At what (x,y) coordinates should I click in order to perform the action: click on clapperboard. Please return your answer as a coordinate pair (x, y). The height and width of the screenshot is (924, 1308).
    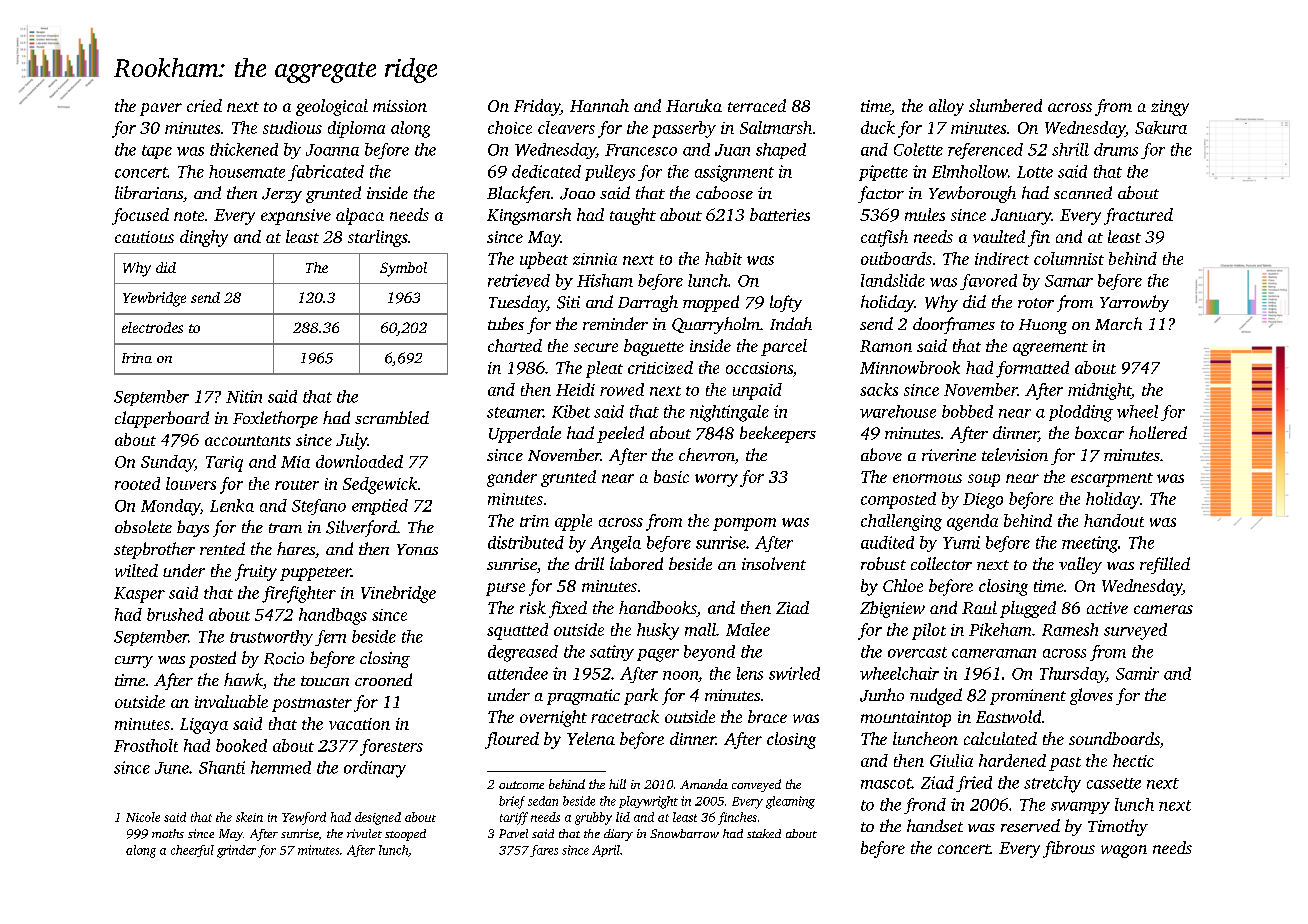
    Looking at the image, I should click on (162, 419).
